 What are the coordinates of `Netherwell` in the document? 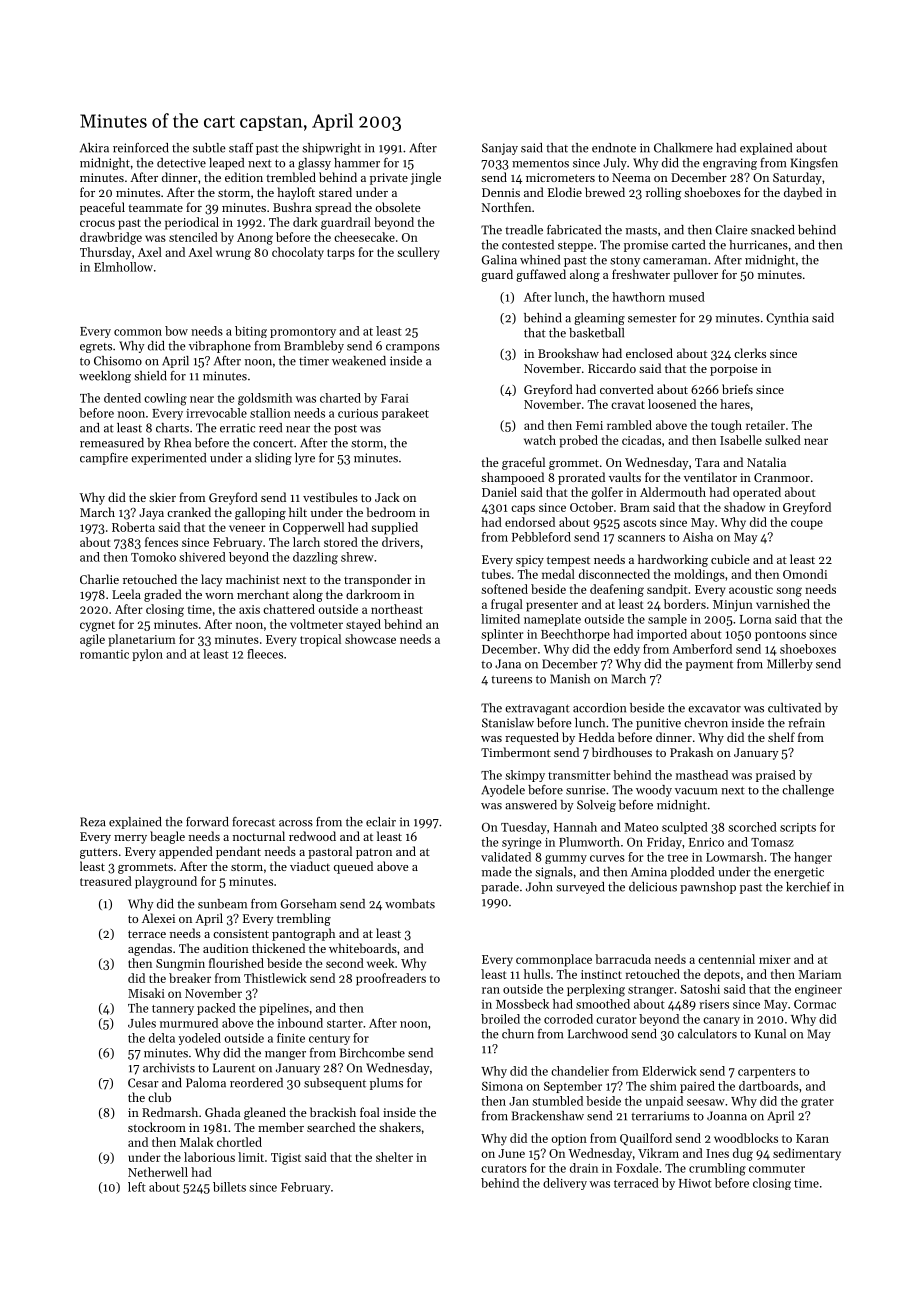 It's located at (158, 1172).
